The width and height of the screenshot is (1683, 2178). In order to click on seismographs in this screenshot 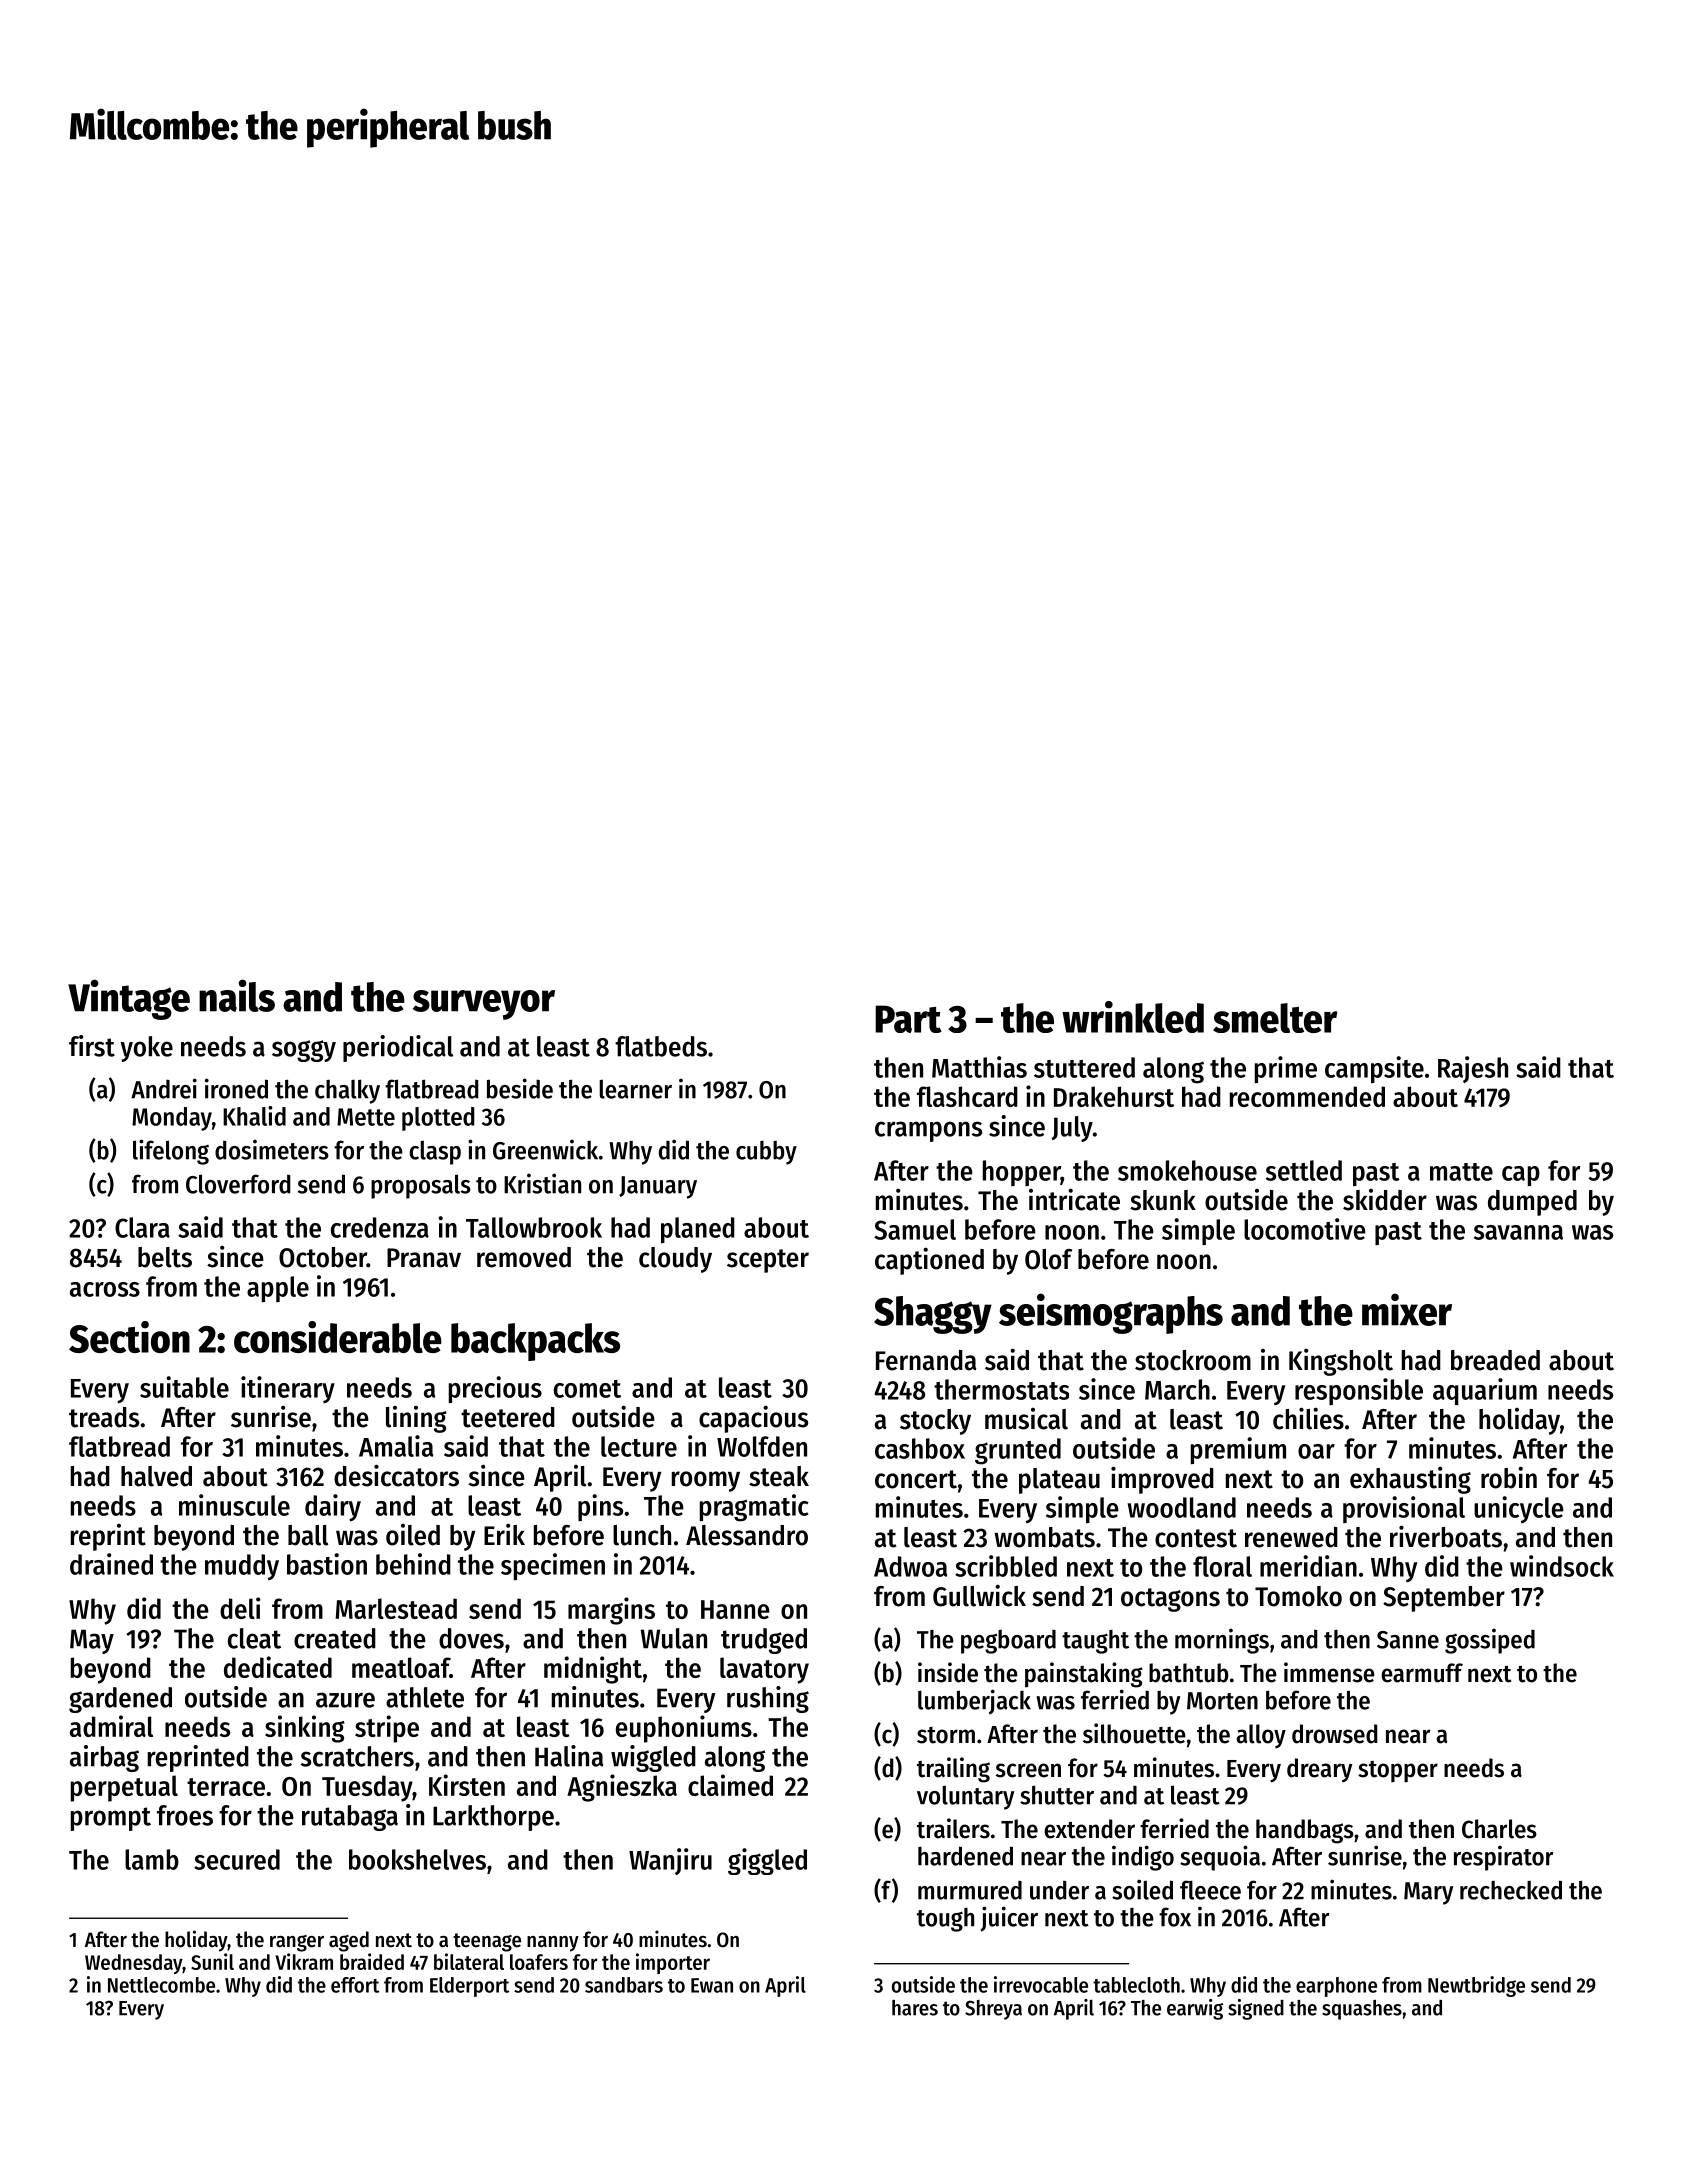, I will do `click(1111, 1313)`.
